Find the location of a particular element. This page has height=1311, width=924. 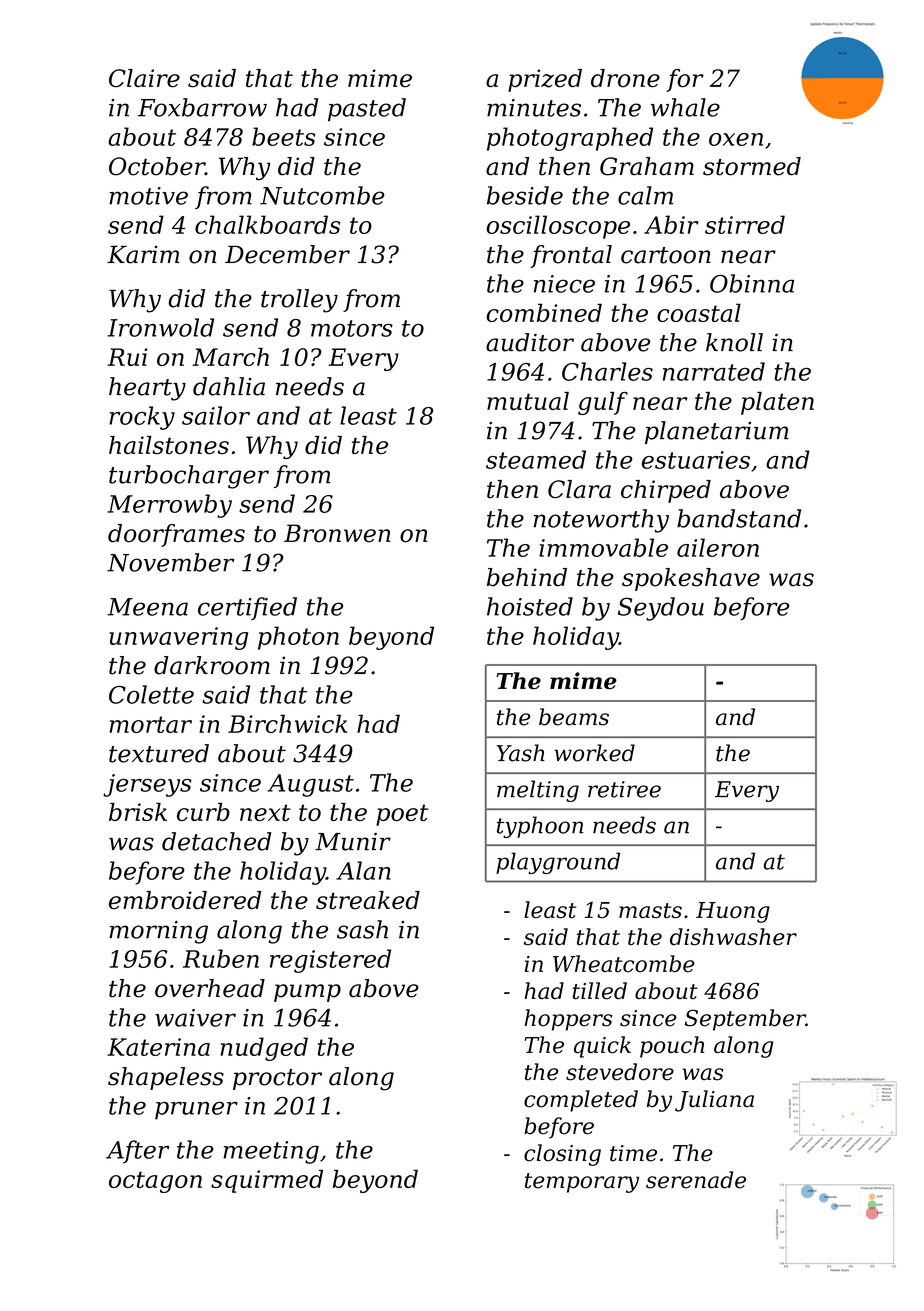

octagon is located at coordinates (155, 1182).
